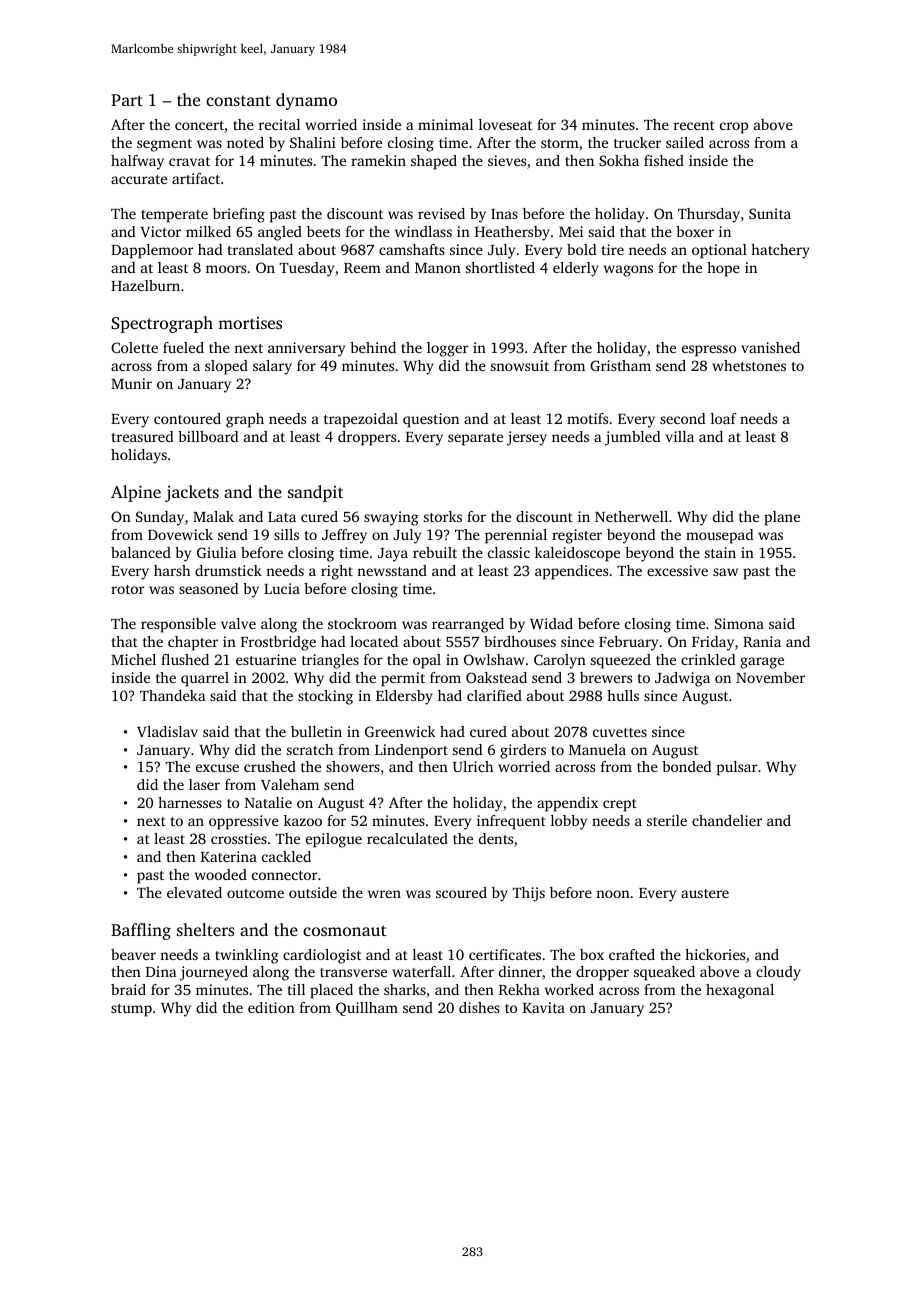  What do you see at coordinates (361, 420) in the screenshot?
I see `trapezoidal` at bounding box center [361, 420].
